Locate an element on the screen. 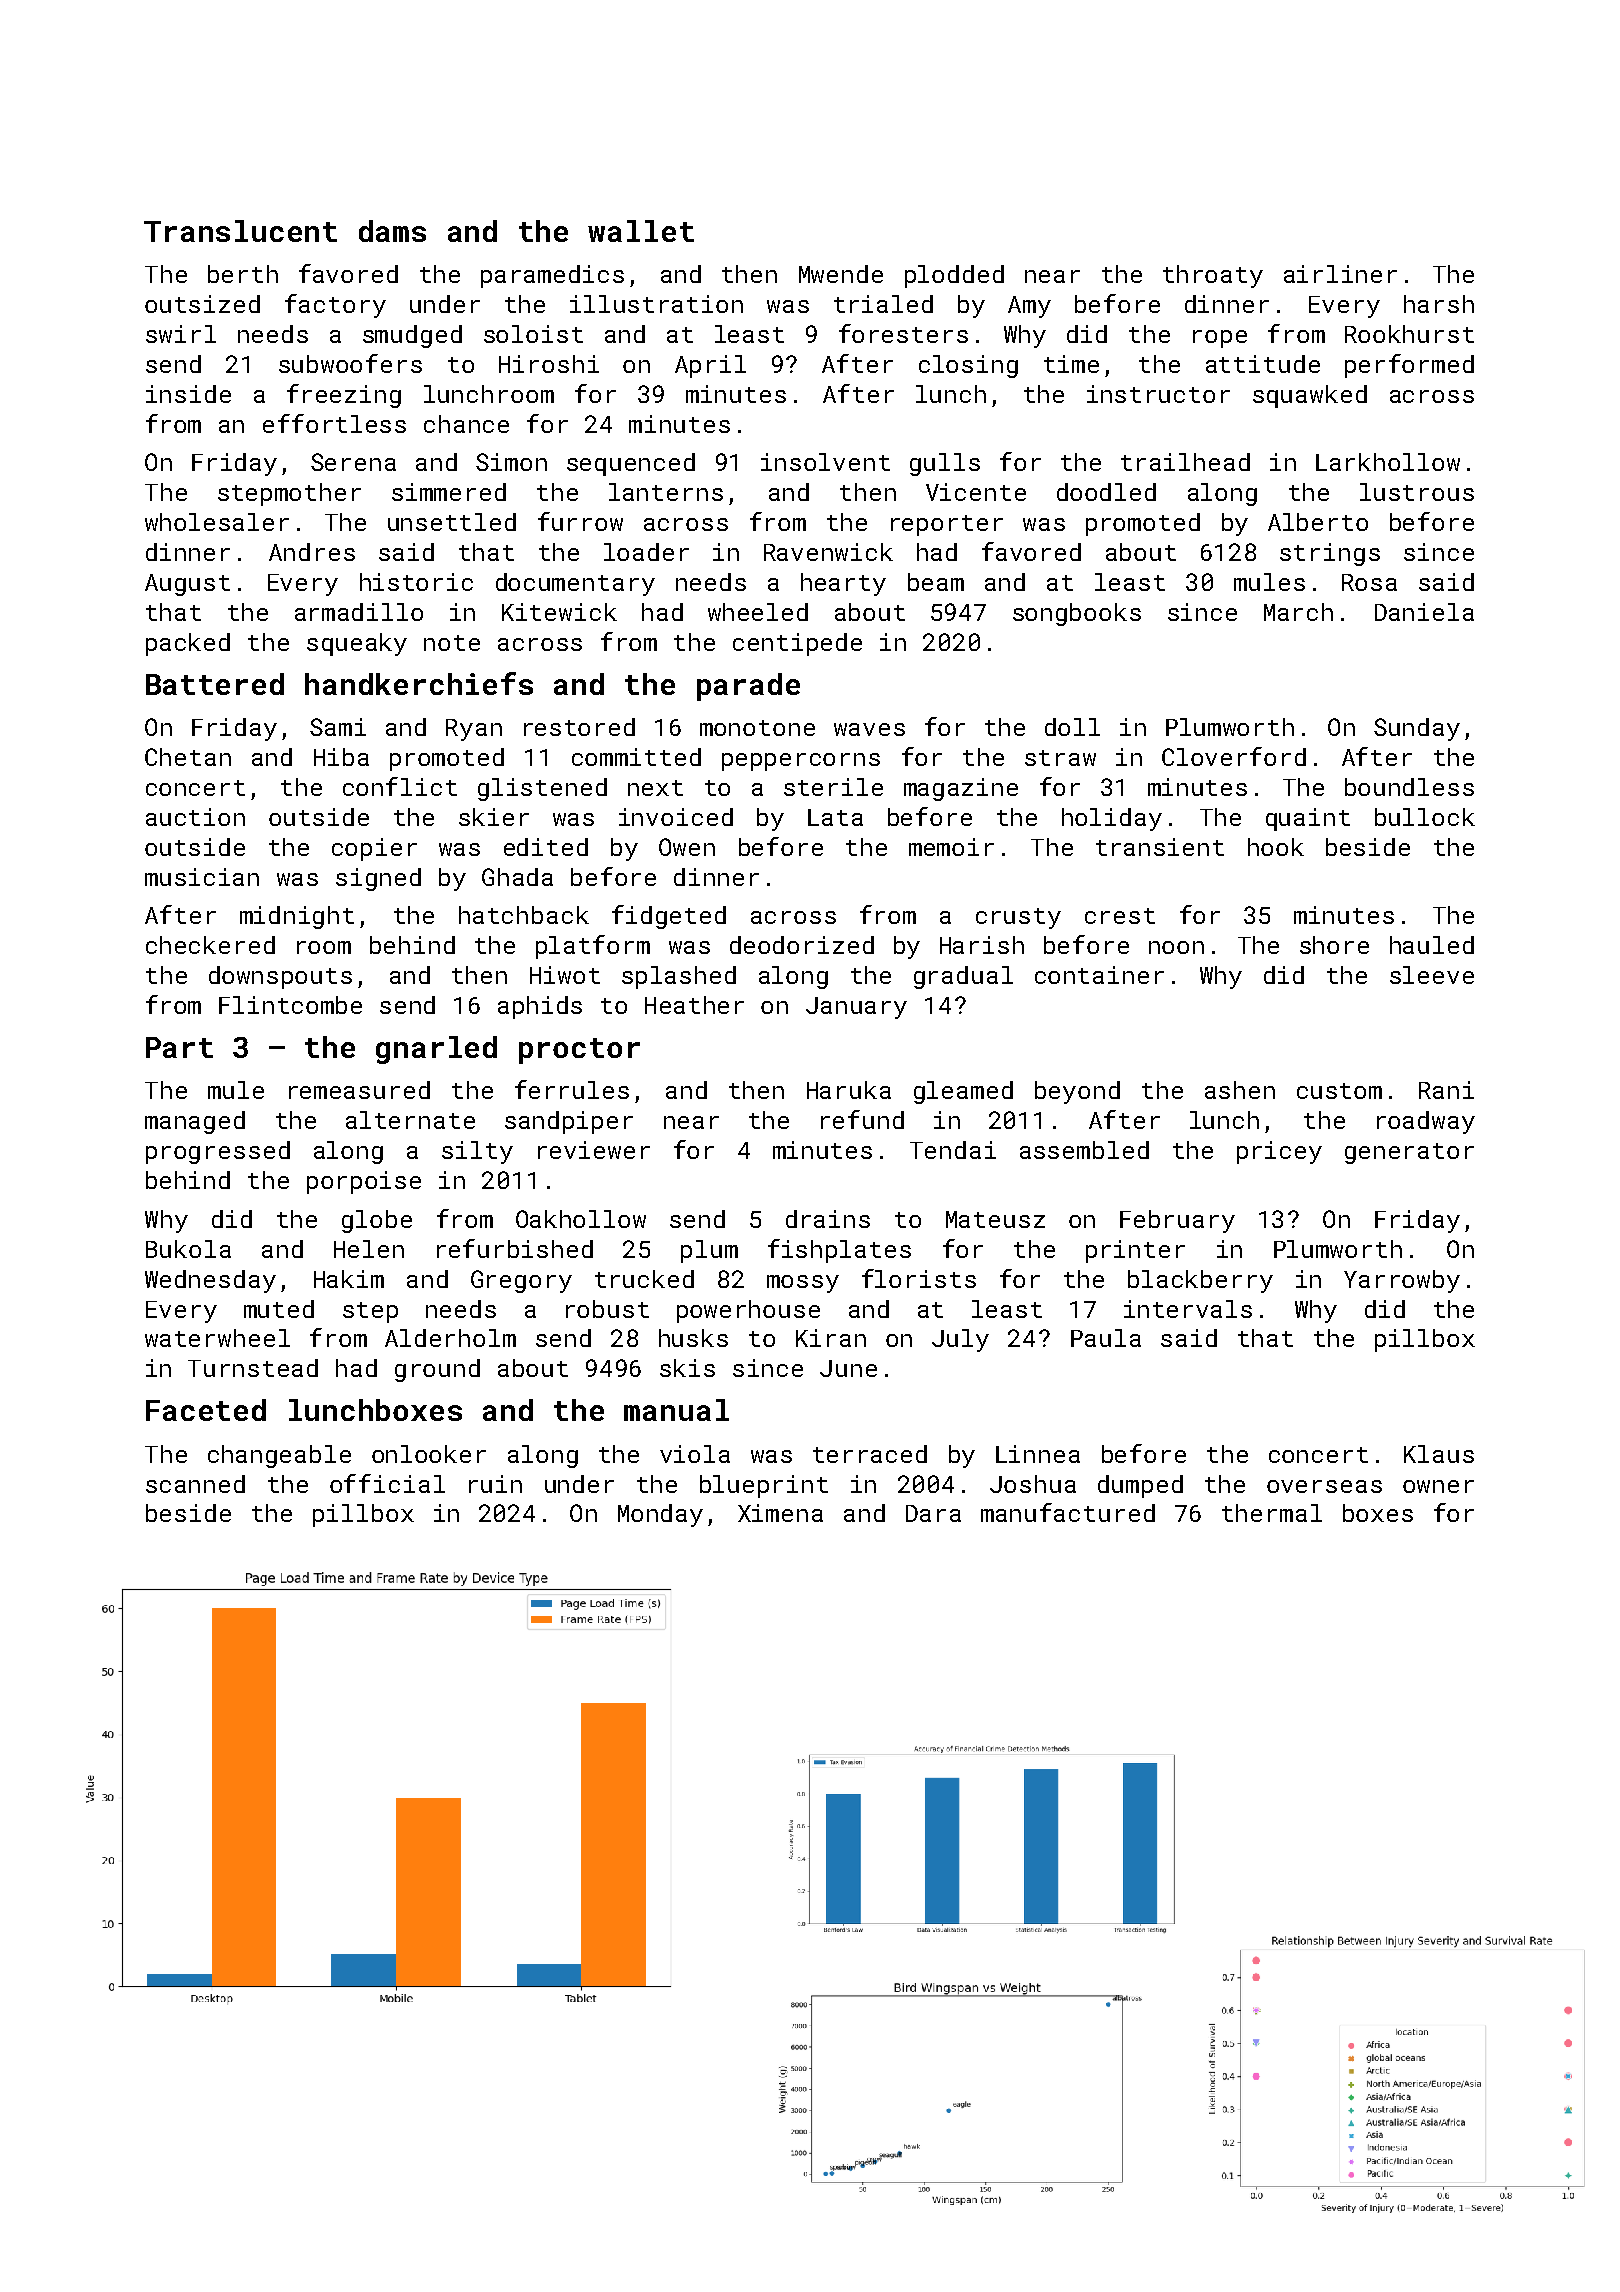 Image resolution: width=1620 pixels, height=2292 pixels. wheeled is located at coordinates (758, 612).
